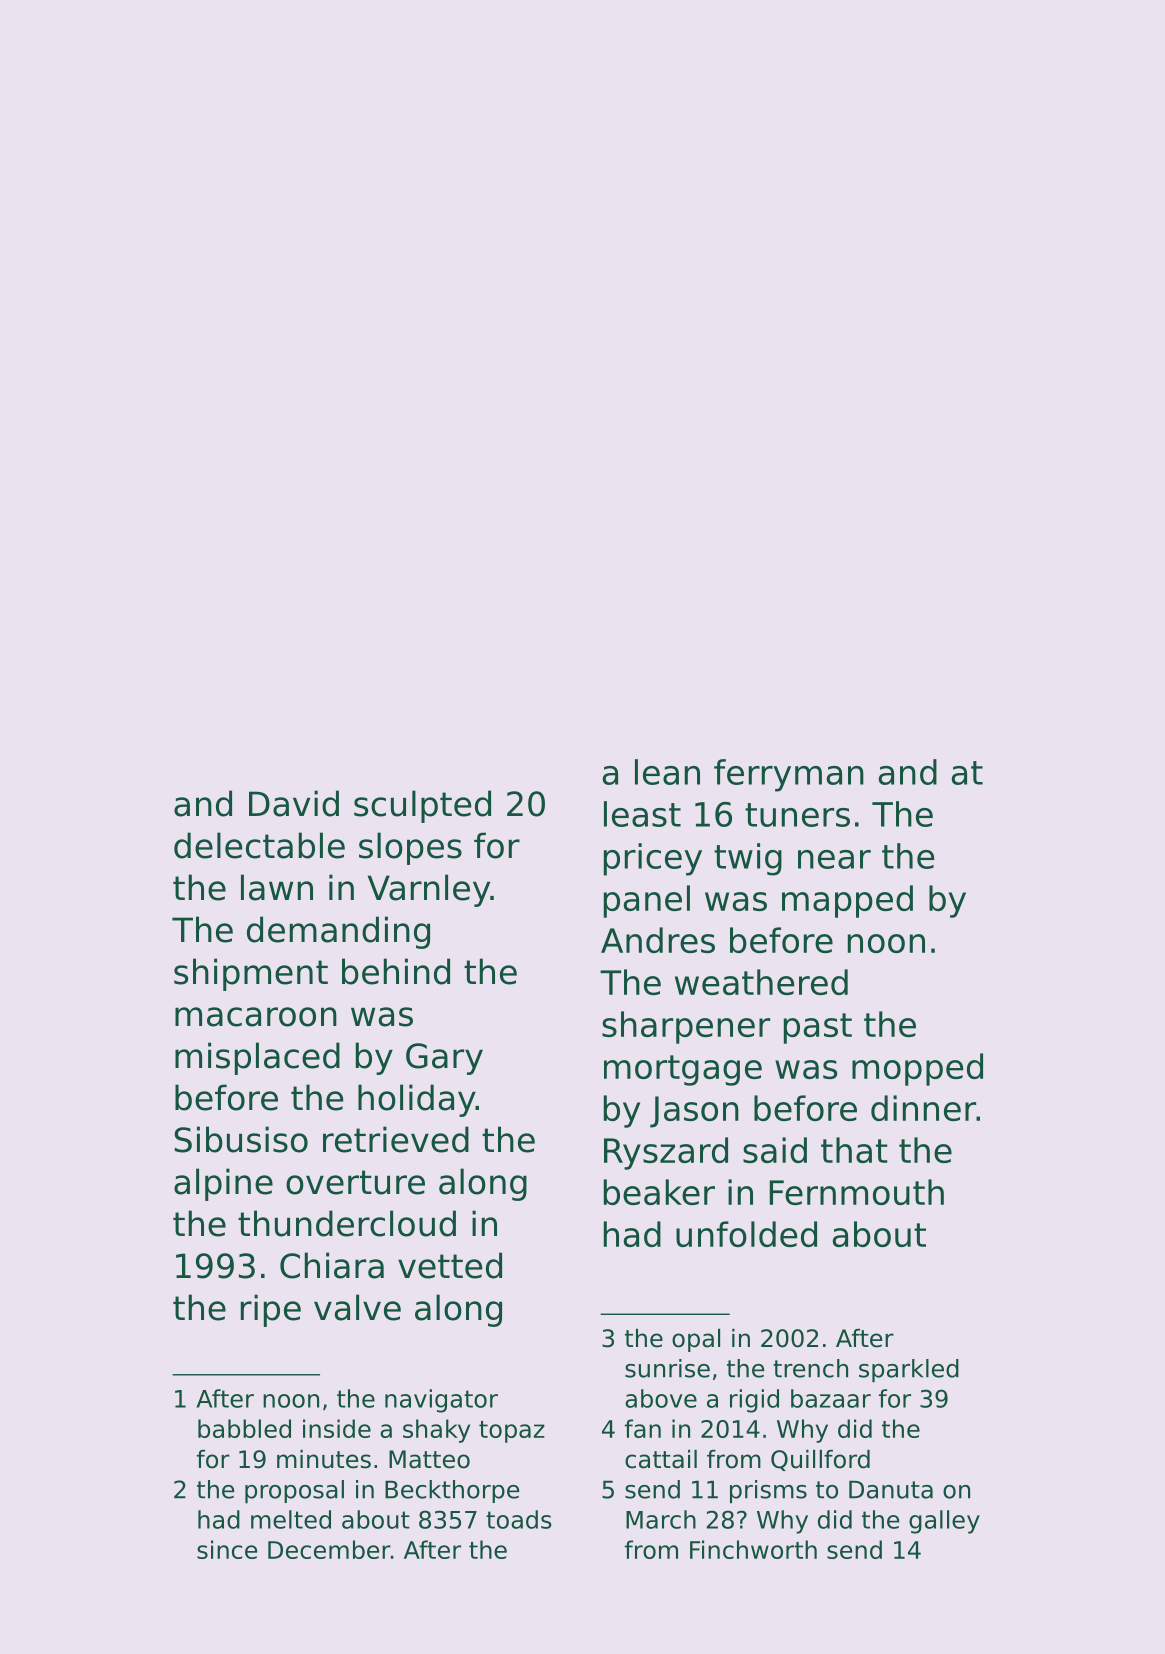  What do you see at coordinates (857, 1192) in the screenshot?
I see `Fernmouth` at bounding box center [857, 1192].
